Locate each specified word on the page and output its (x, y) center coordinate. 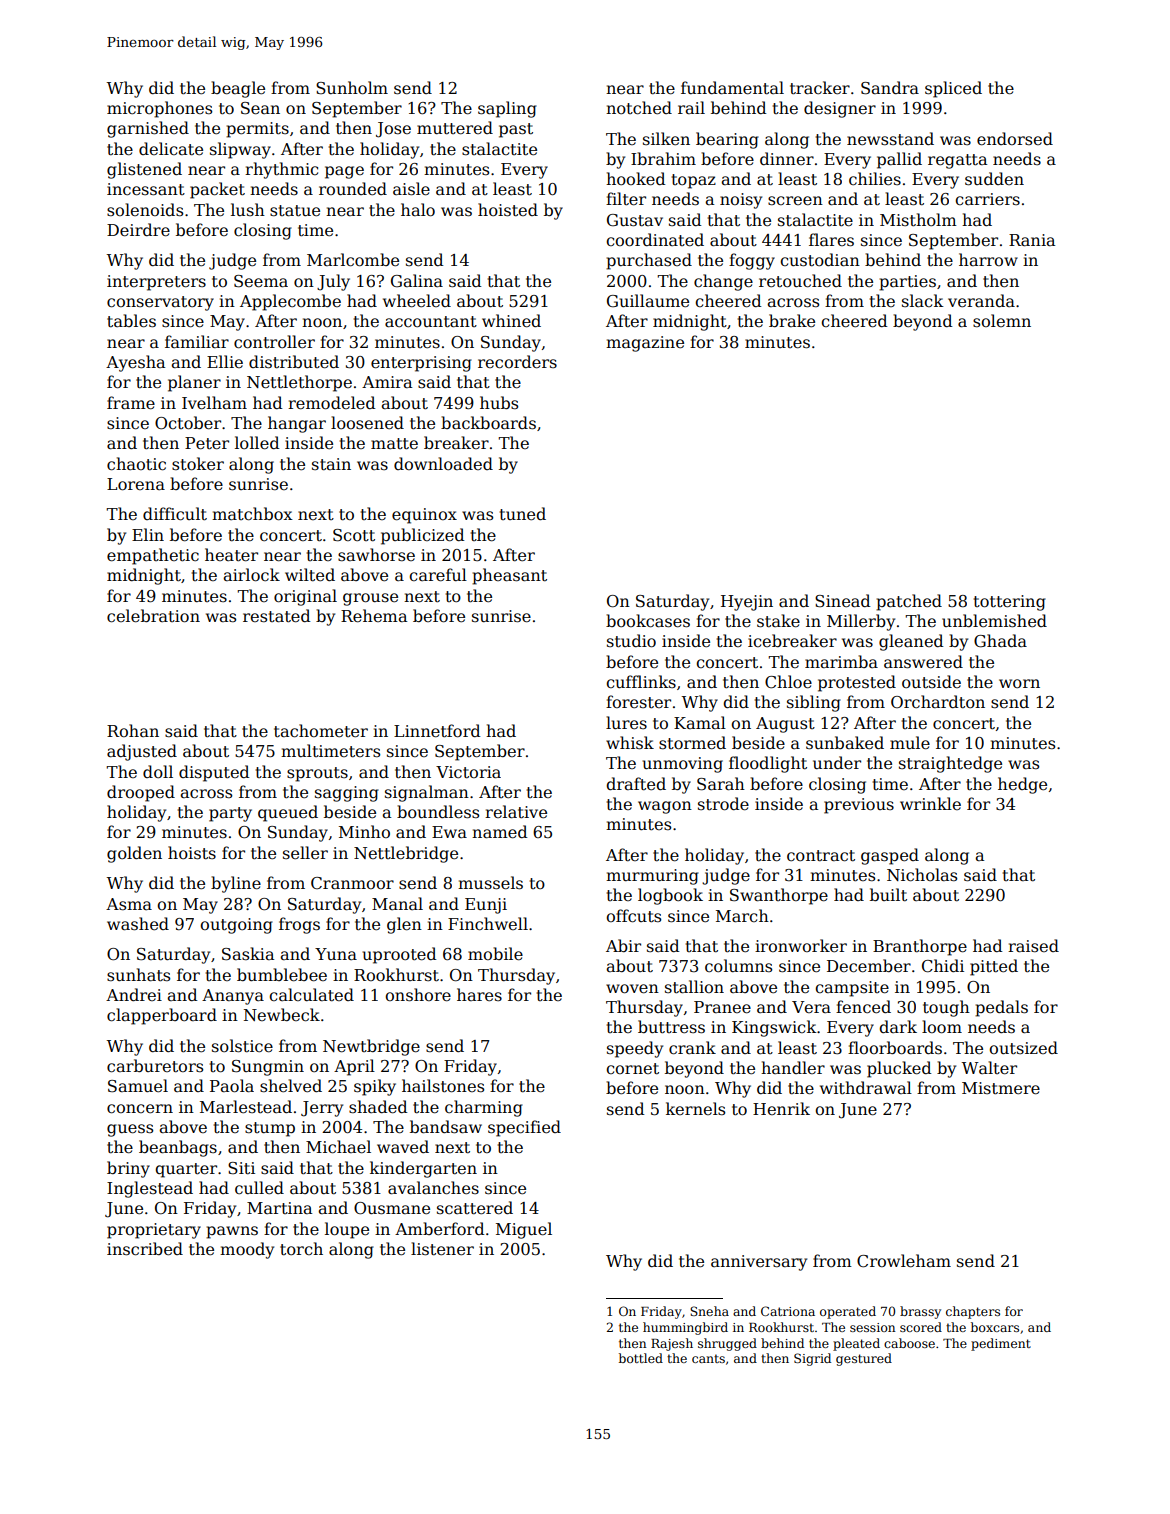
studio (631, 641)
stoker (198, 464)
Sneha (709, 1311)
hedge (1022, 785)
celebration (153, 616)
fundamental (732, 88)
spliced (953, 89)
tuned (523, 514)
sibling (814, 703)
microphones (159, 109)
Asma (129, 904)
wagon (665, 807)
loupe (347, 1230)
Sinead (842, 601)
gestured (864, 1359)
